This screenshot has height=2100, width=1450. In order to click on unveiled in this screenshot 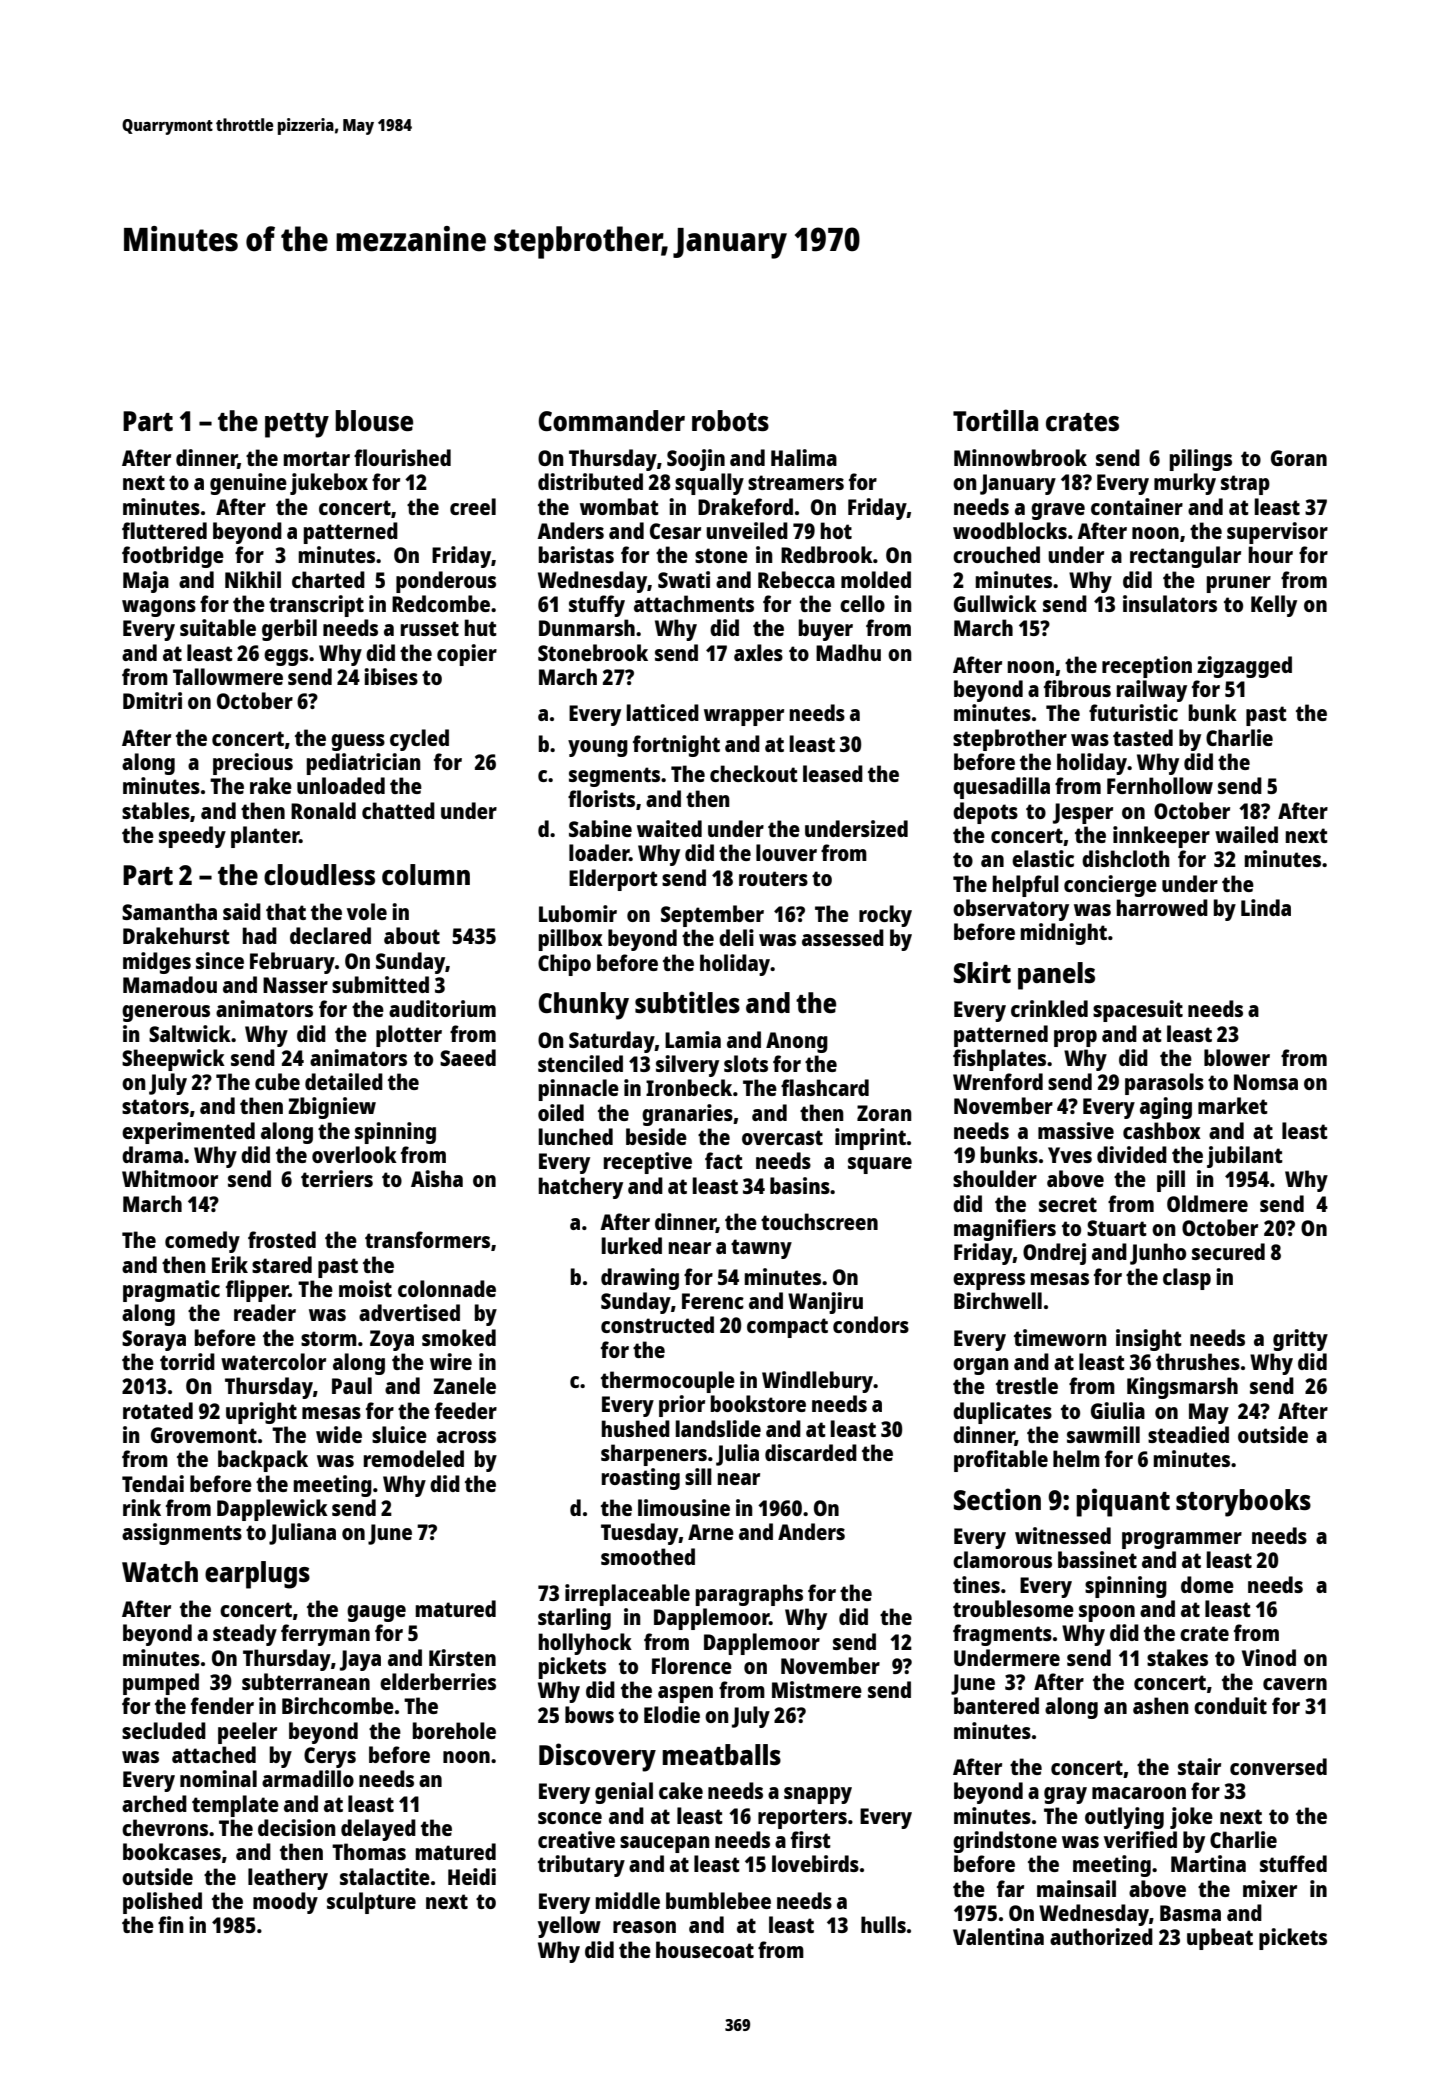, I will do `click(747, 530)`.
